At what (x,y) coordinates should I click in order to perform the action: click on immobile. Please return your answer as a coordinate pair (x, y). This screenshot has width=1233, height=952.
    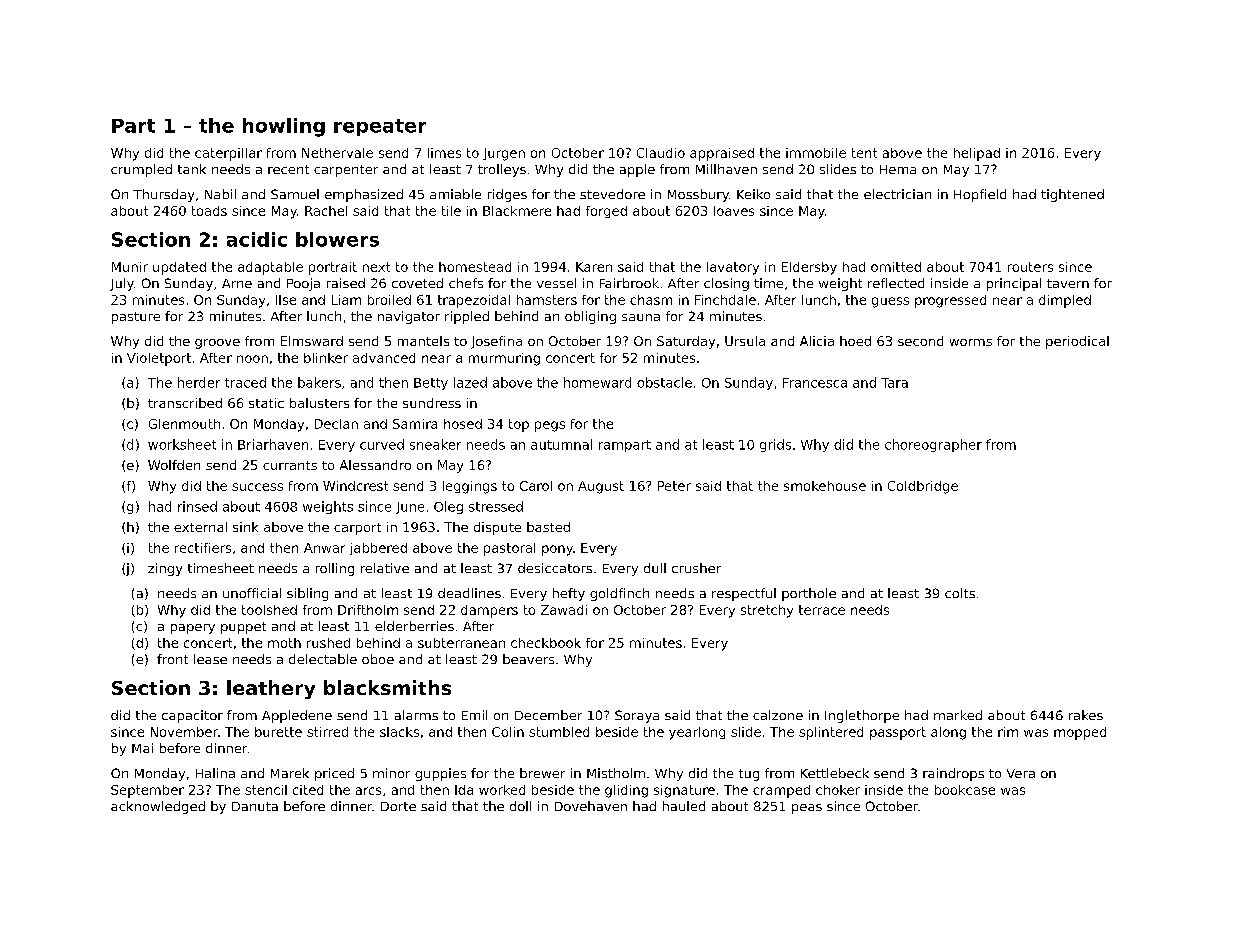
    Looking at the image, I should click on (816, 153).
